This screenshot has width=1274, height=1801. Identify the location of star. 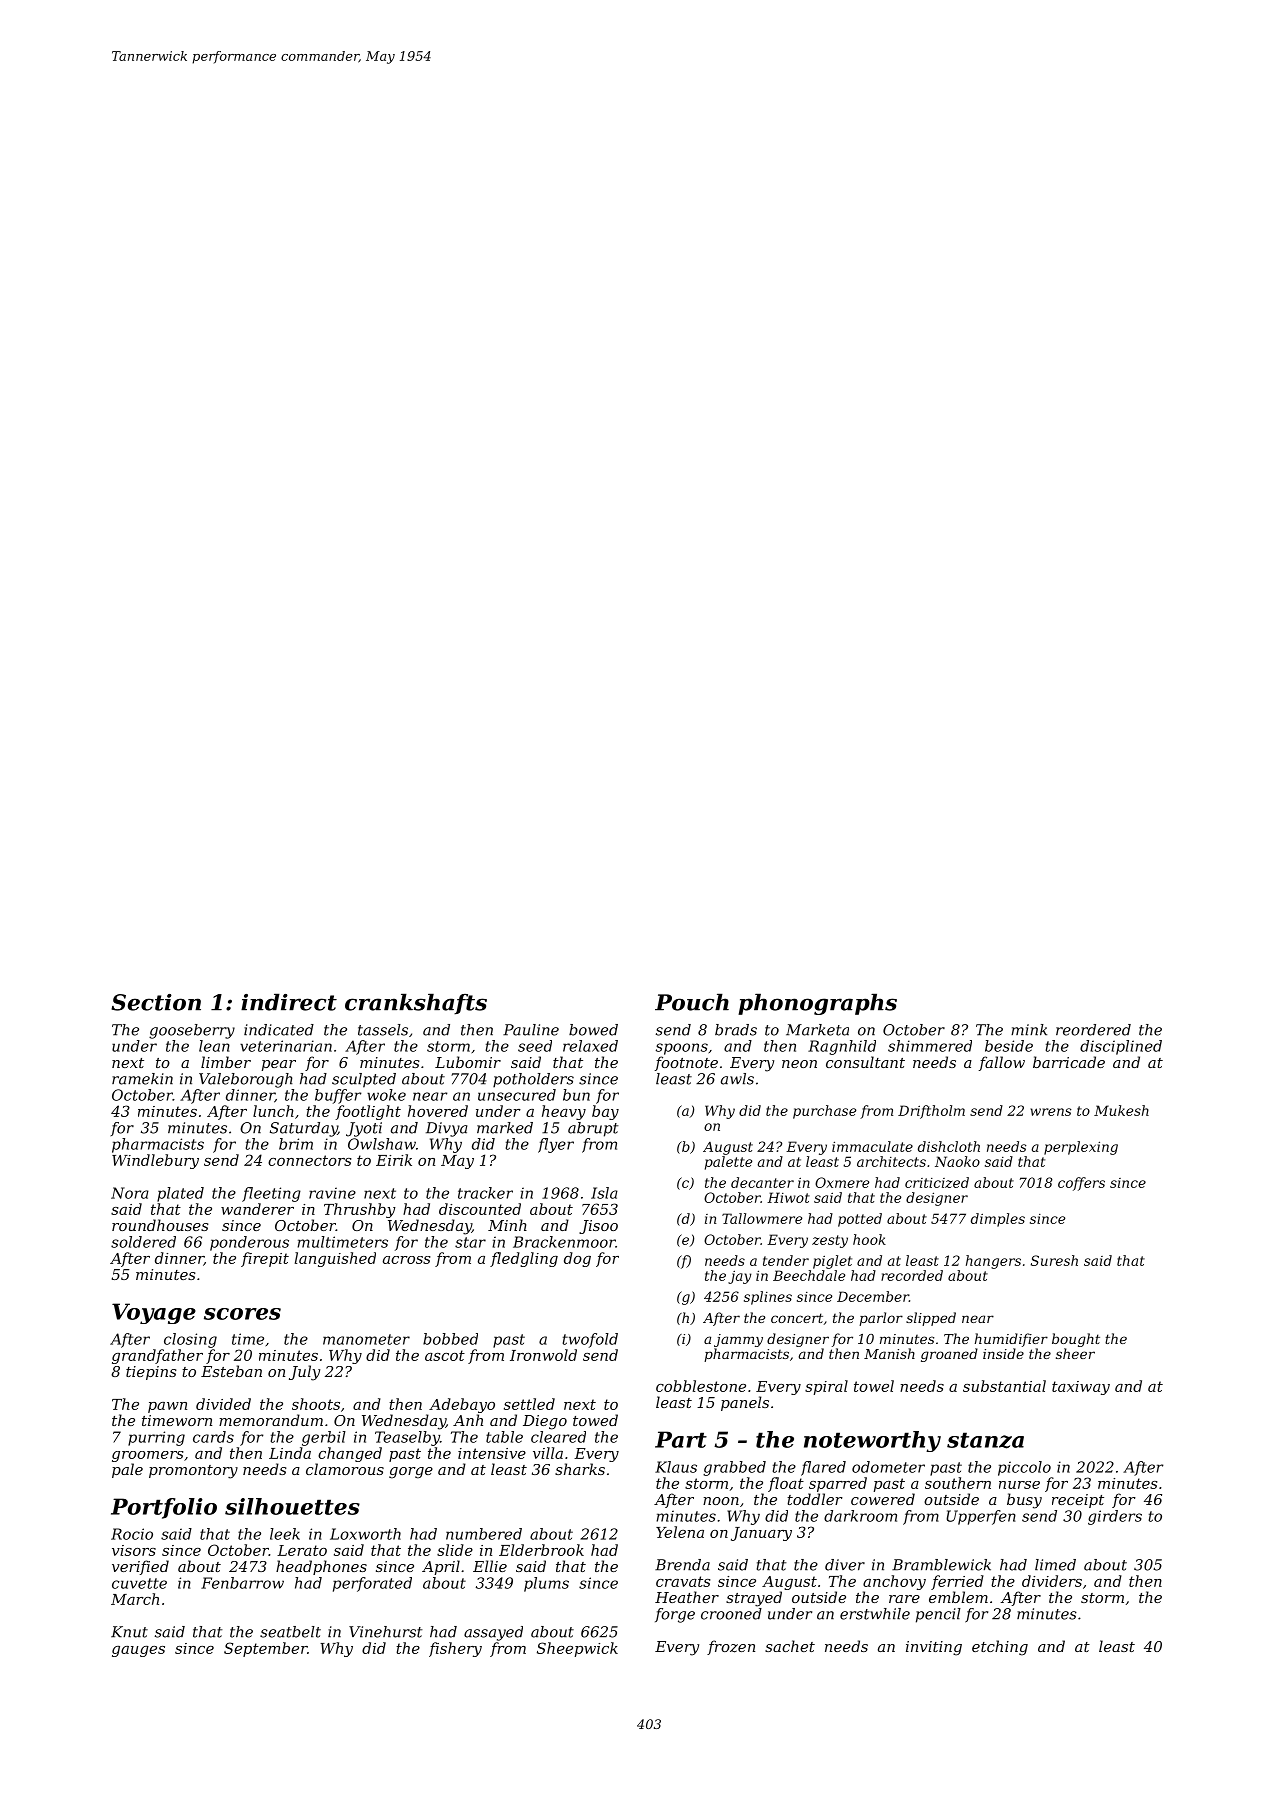
(470, 1242).
